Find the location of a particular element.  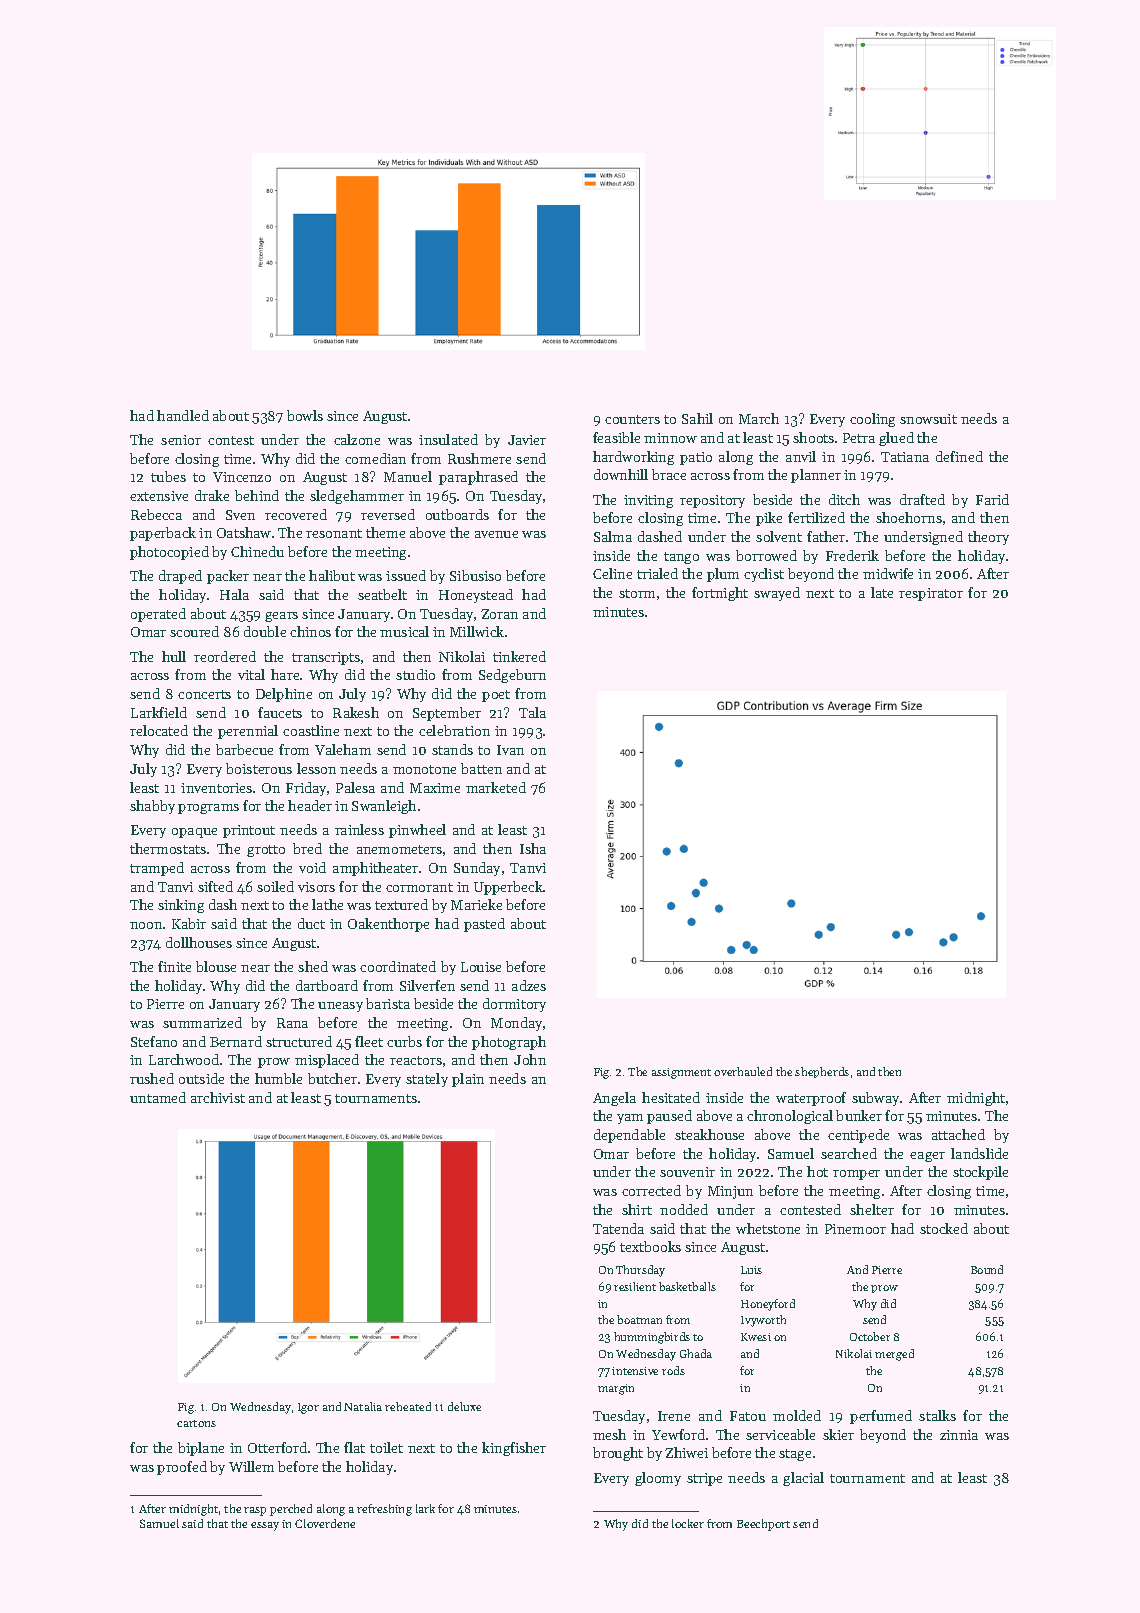

shepherds is located at coordinates (822, 1072).
